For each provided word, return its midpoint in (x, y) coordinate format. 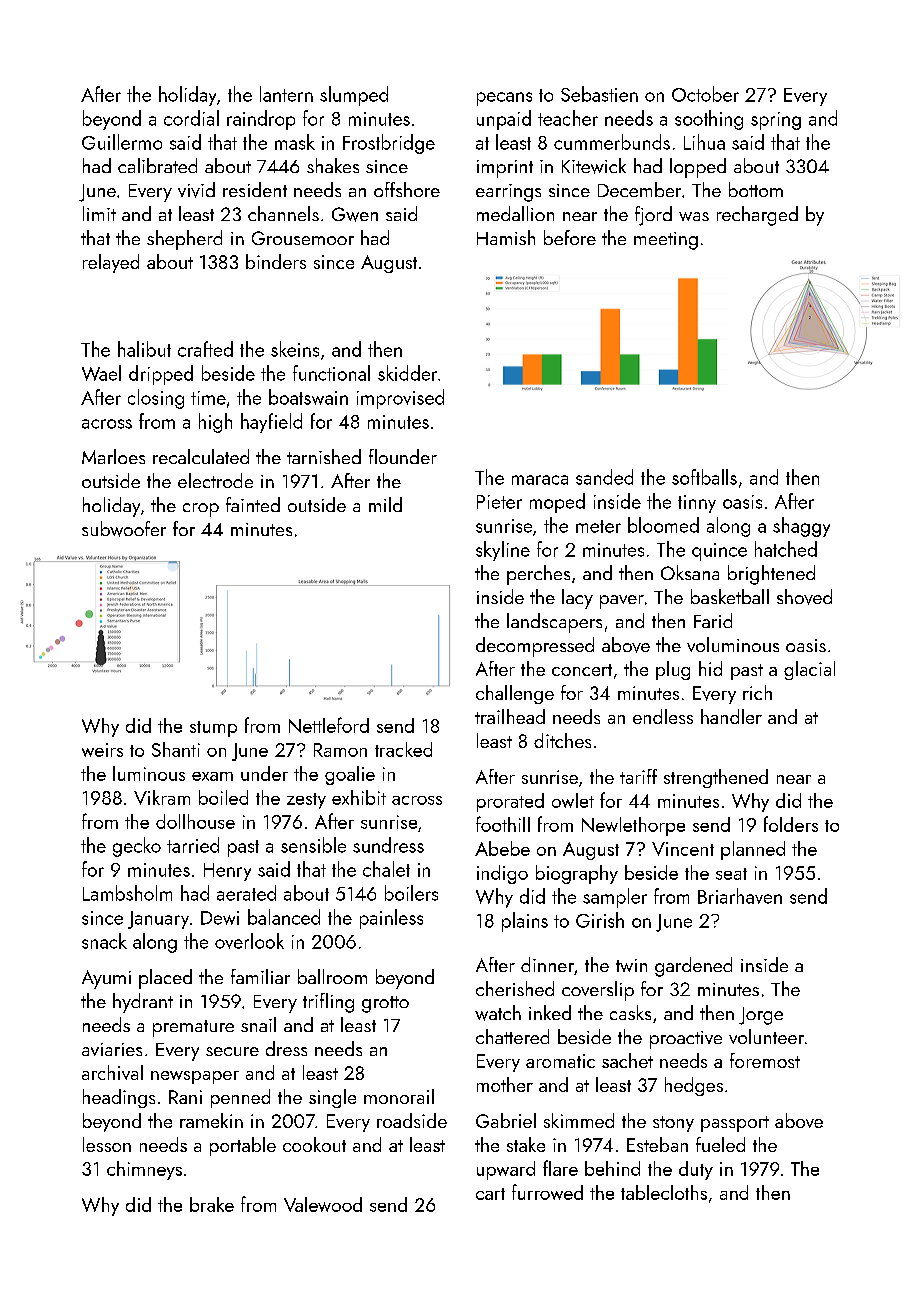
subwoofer (124, 529)
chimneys (144, 1170)
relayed (111, 263)
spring (776, 121)
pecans (504, 99)
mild (385, 504)
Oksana (690, 572)
